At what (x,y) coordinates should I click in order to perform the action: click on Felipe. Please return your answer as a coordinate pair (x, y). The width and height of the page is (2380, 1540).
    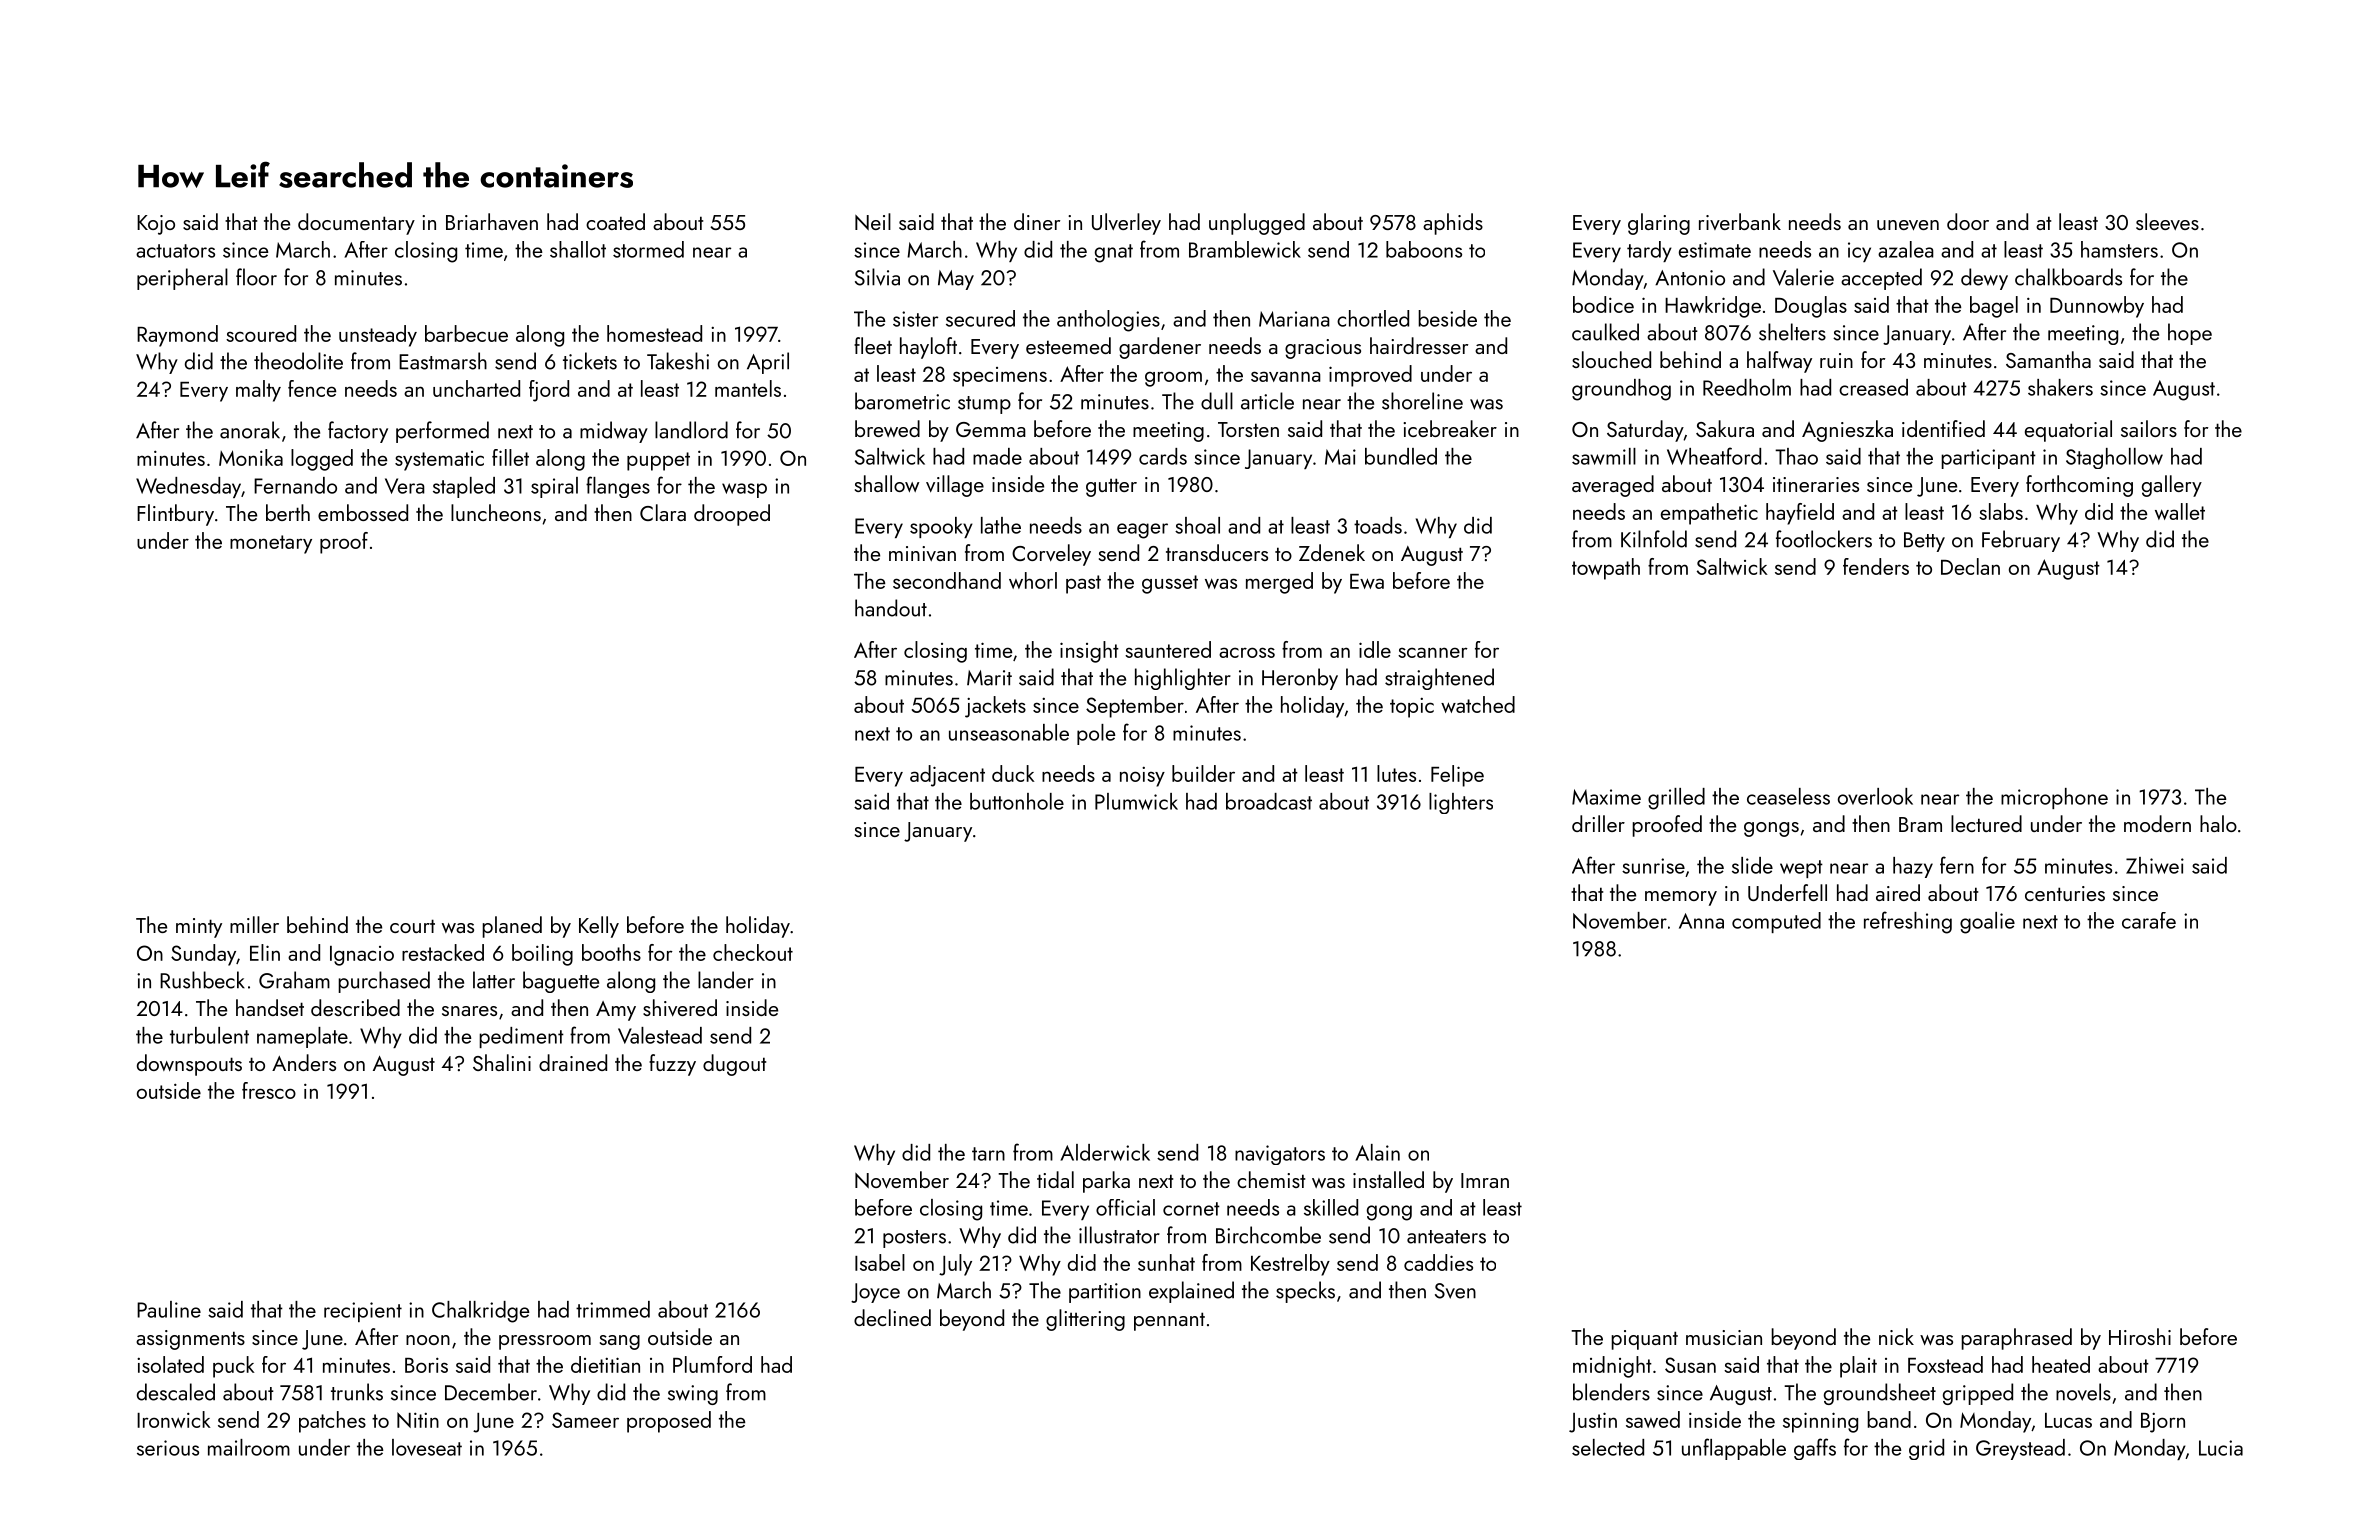
    Looking at the image, I should click on (1457, 776).
